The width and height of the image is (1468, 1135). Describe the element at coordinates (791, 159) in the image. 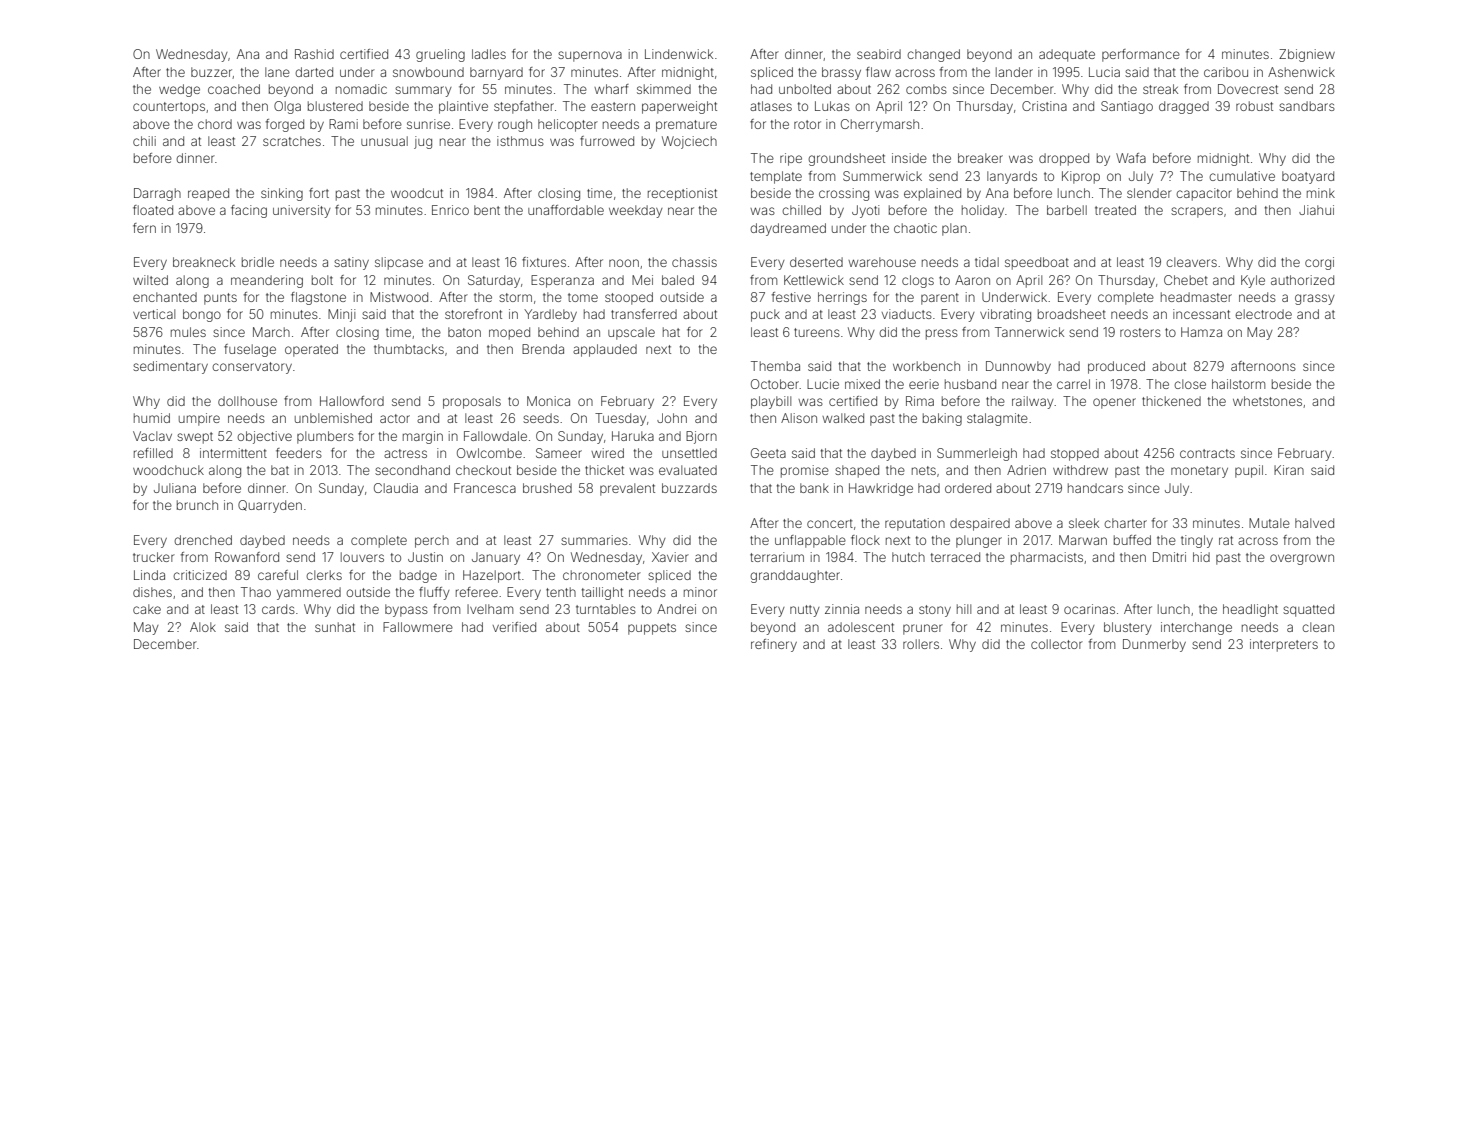

I see `ripe` at that location.
